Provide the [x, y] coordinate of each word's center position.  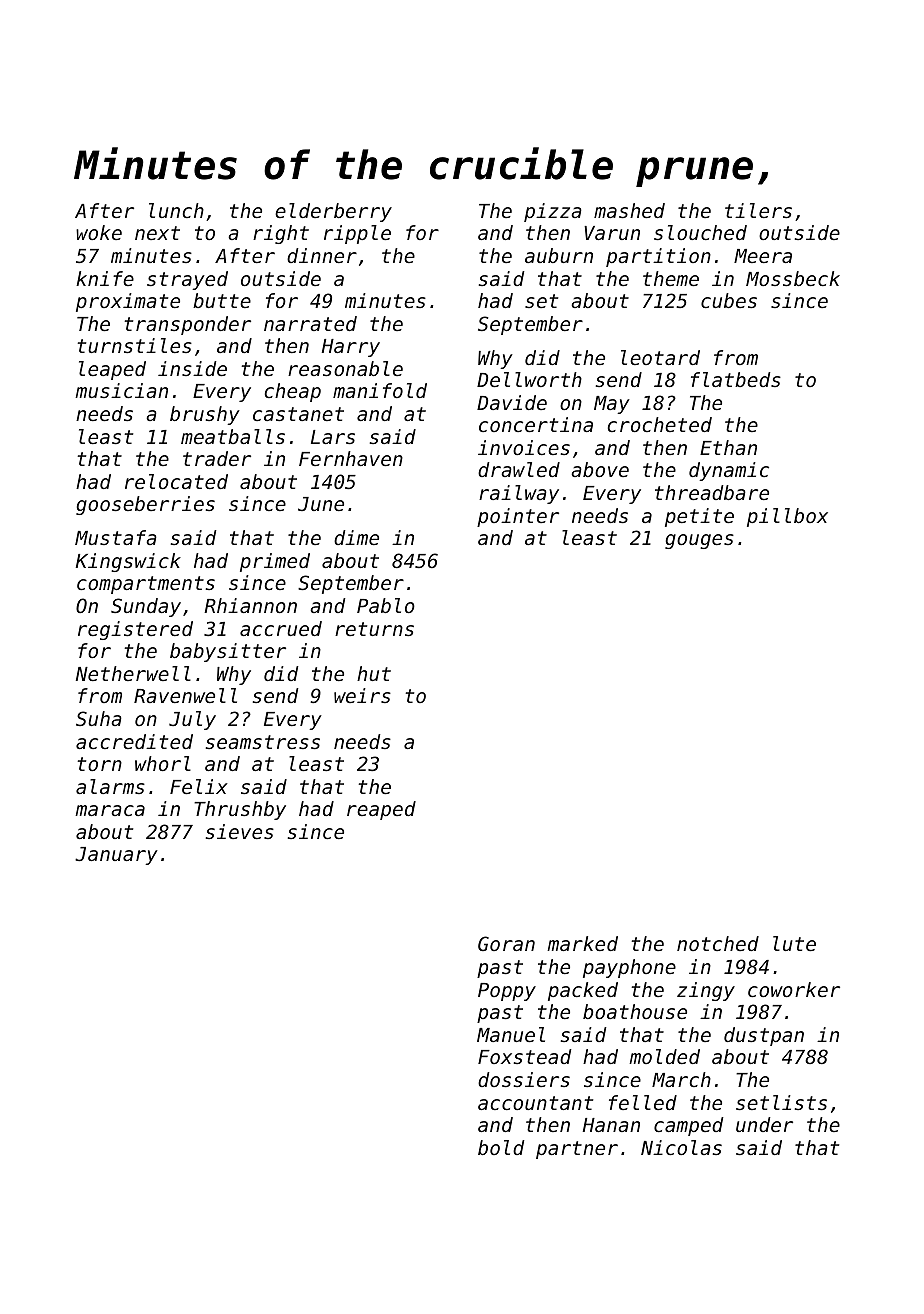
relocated [176, 481]
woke [99, 232]
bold [501, 1147]
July [192, 720]
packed [583, 991]
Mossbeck [793, 278]
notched [718, 943]
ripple [357, 234]
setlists [781, 1102]
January [116, 856]
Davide [512, 402]
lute [794, 943]
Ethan [728, 447]
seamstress [263, 742]
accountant [535, 1103]
